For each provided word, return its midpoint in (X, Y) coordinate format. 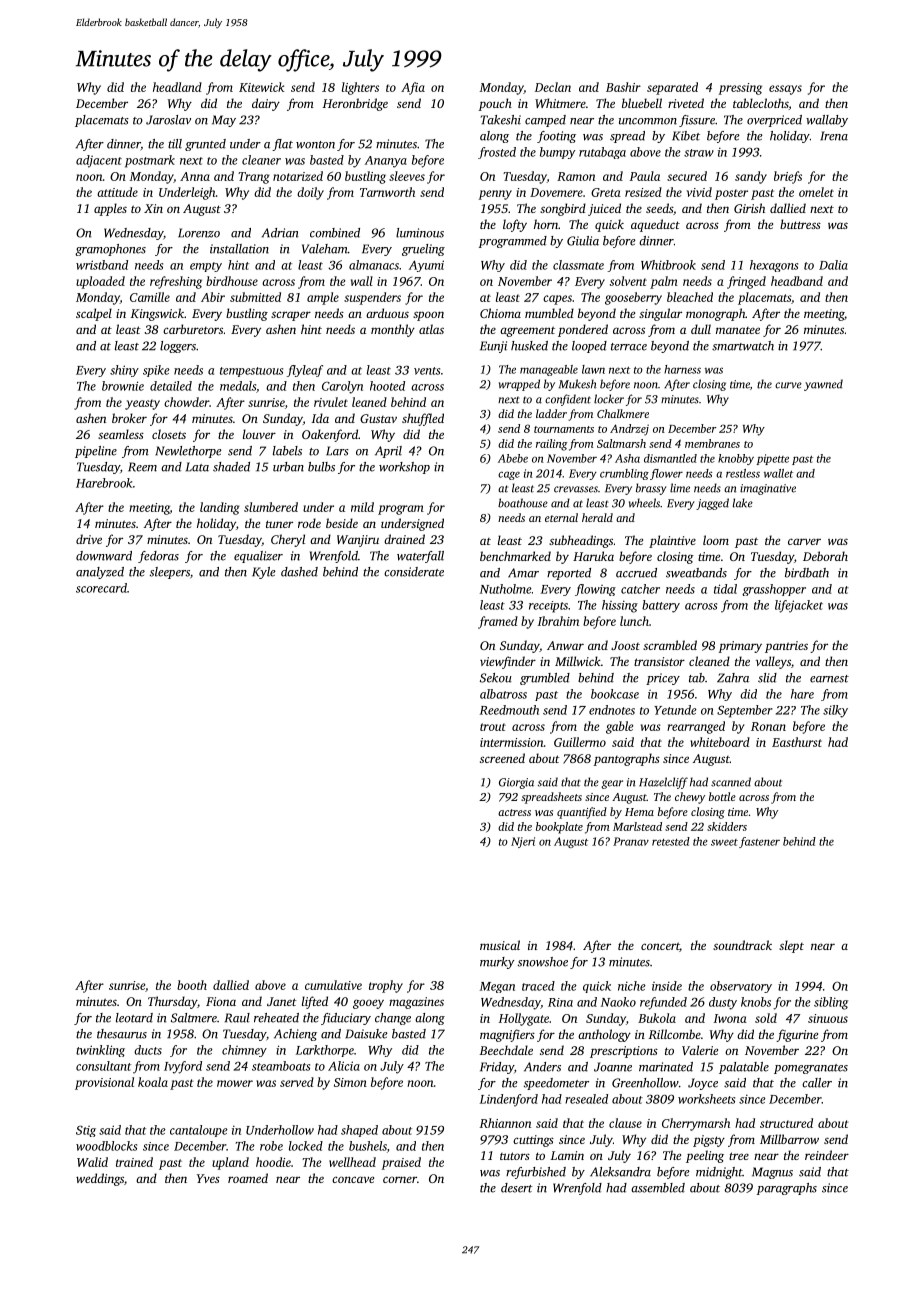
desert (517, 1188)
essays (785, 90)
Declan (553, 87)
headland (177, 87)
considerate (414, 572)
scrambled (670, 645)
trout (493, 727)
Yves (208, 1178)
